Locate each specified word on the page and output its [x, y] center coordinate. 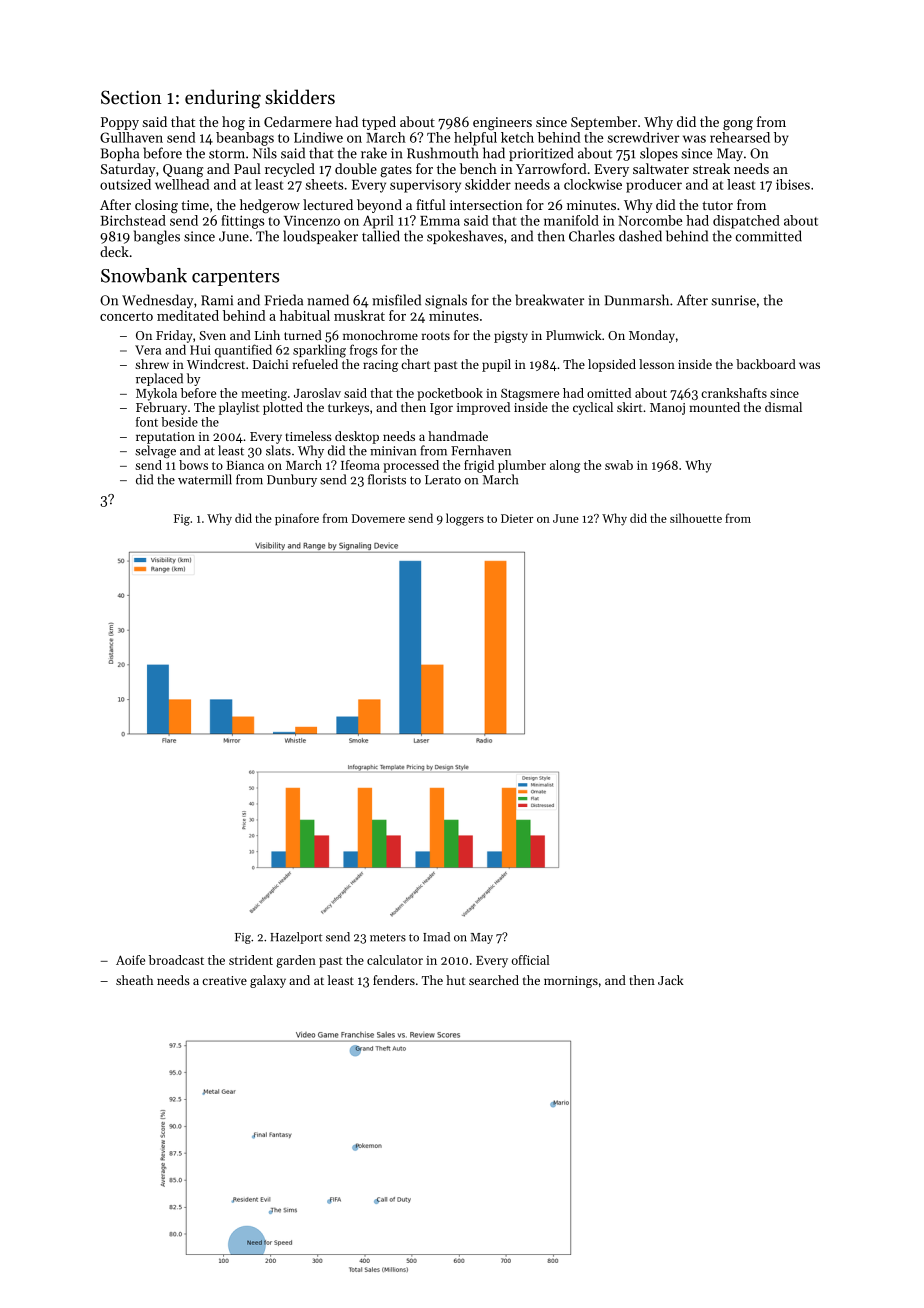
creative [224, 980]
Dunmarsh [637, 300]
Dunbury [292, 480]
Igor [441, 409]
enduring [223, 99]
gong [738, 125]
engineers [502, 124]
